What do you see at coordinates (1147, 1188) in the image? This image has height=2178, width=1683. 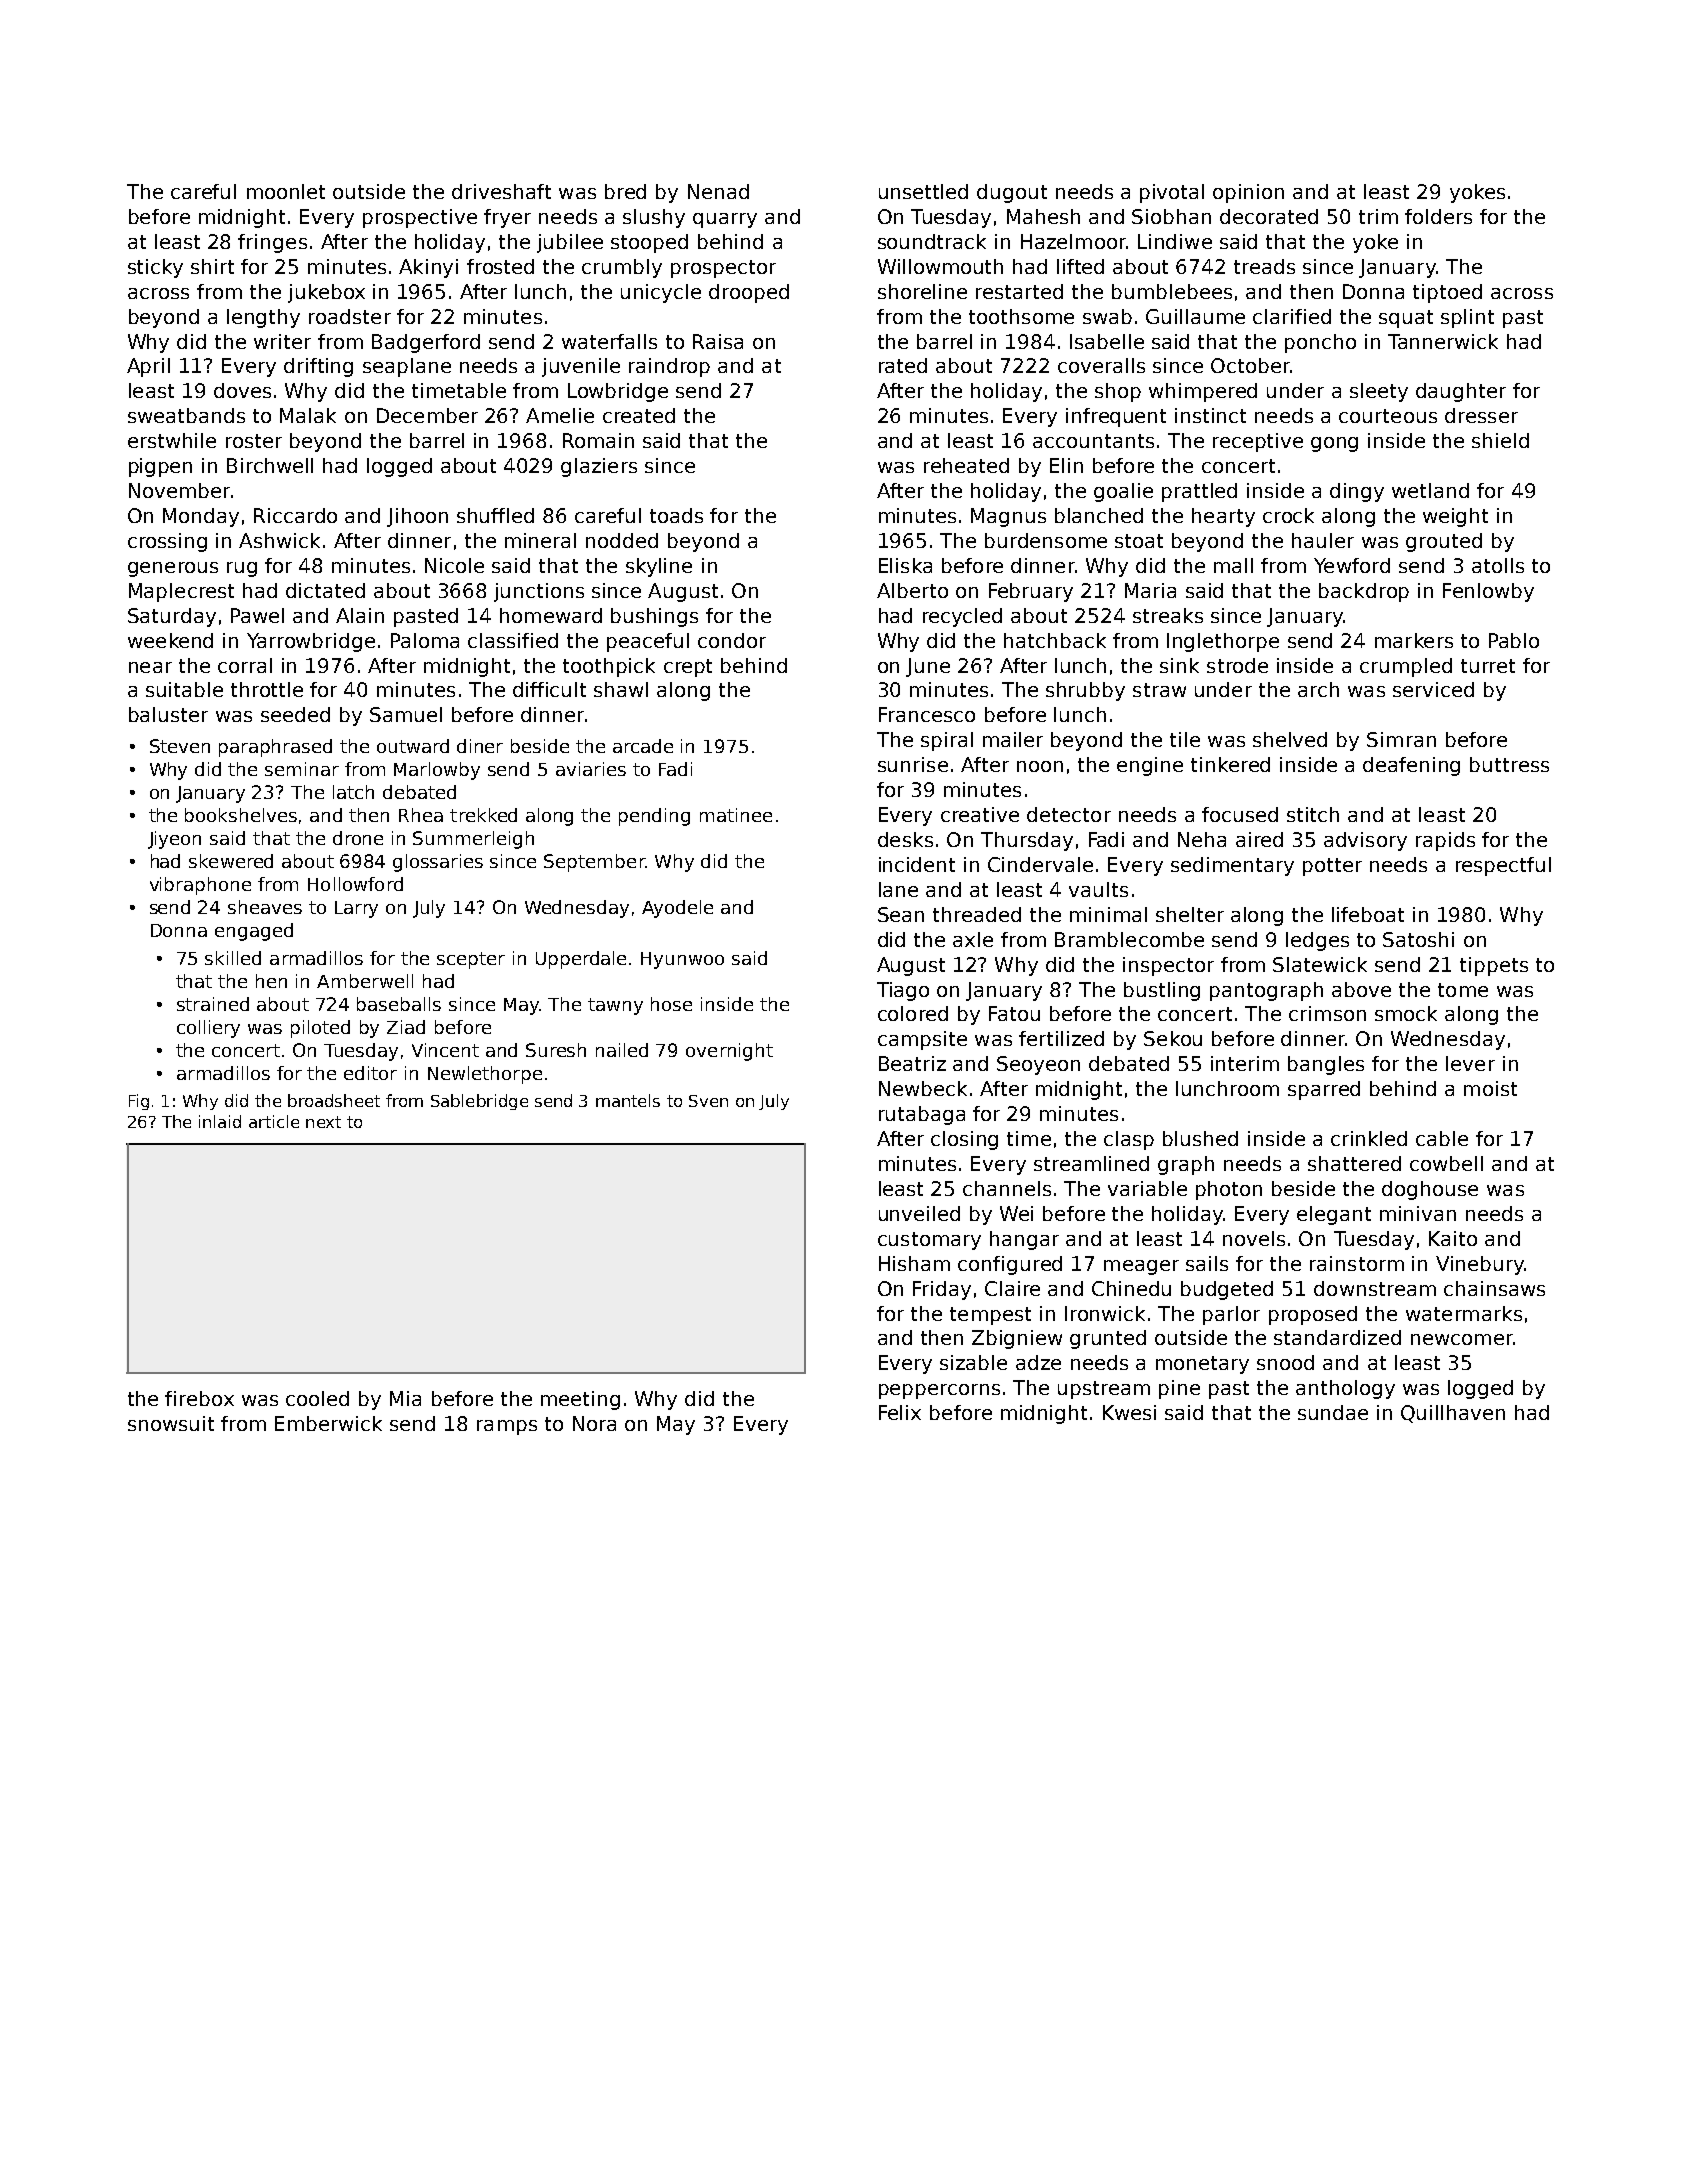 I see `variable` at bounding box center [1147, 1188].
